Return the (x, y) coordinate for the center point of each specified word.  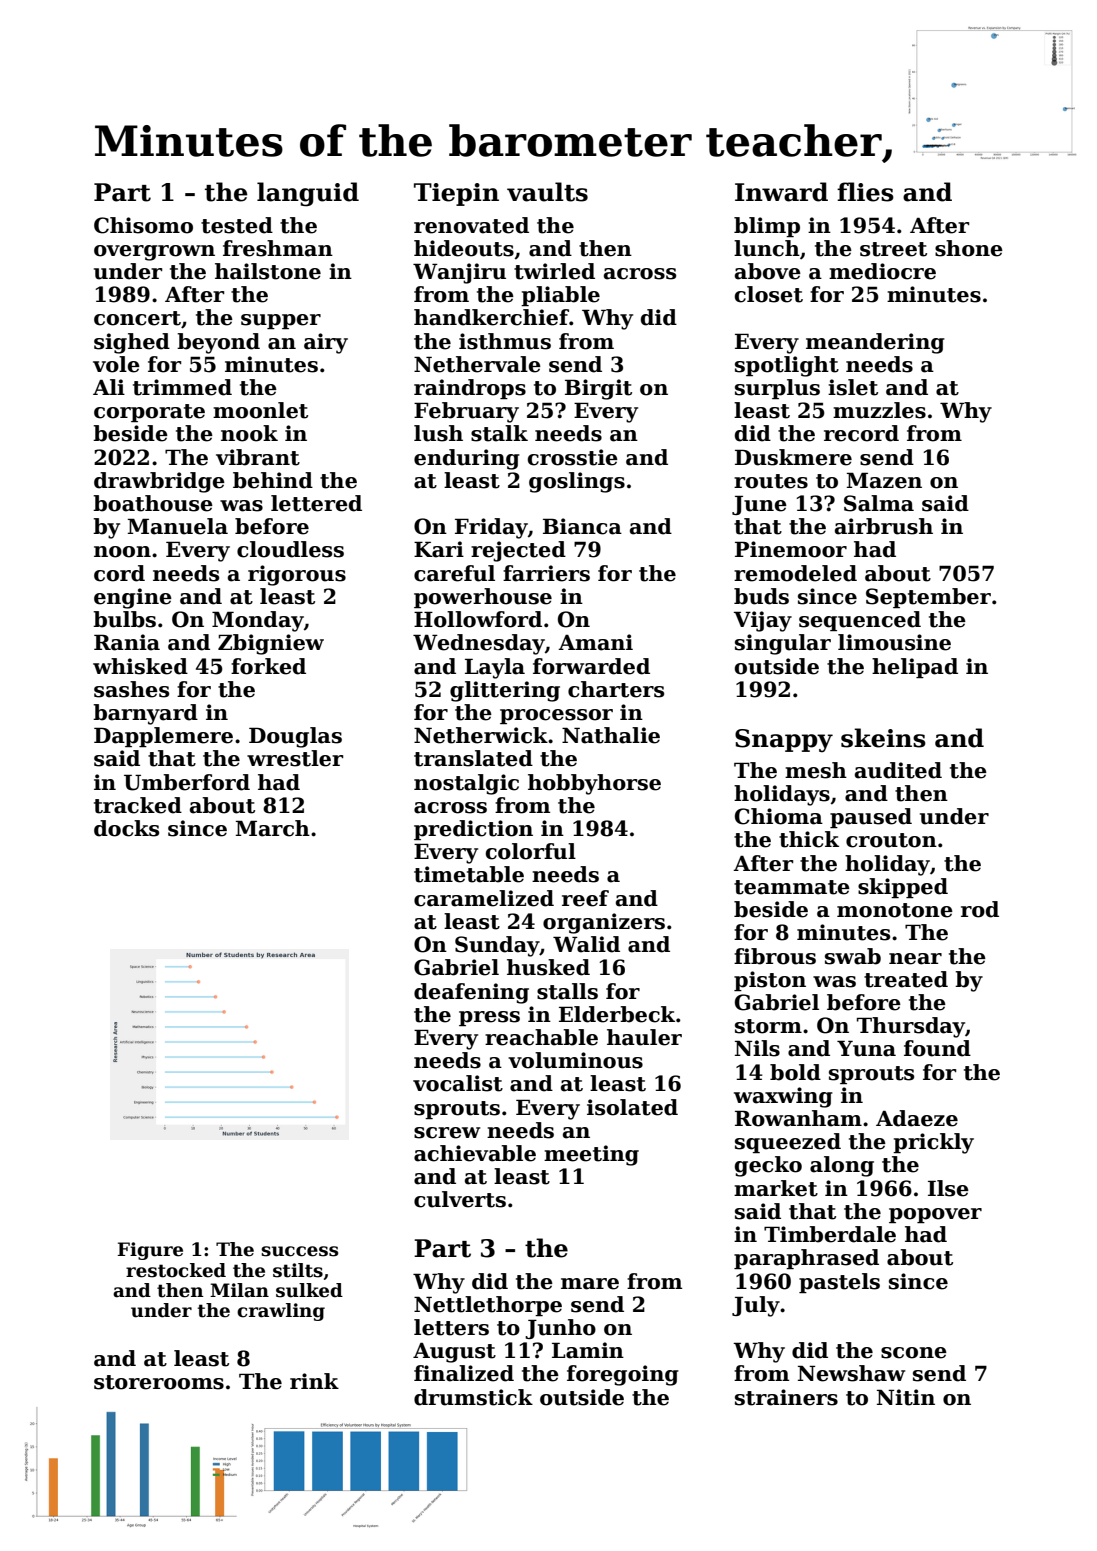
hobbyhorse (594, 784)
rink (314, 1381)
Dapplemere (163, 737)
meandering (875, 343)
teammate (792, 887)
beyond (218, 343)
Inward (781, 192)
